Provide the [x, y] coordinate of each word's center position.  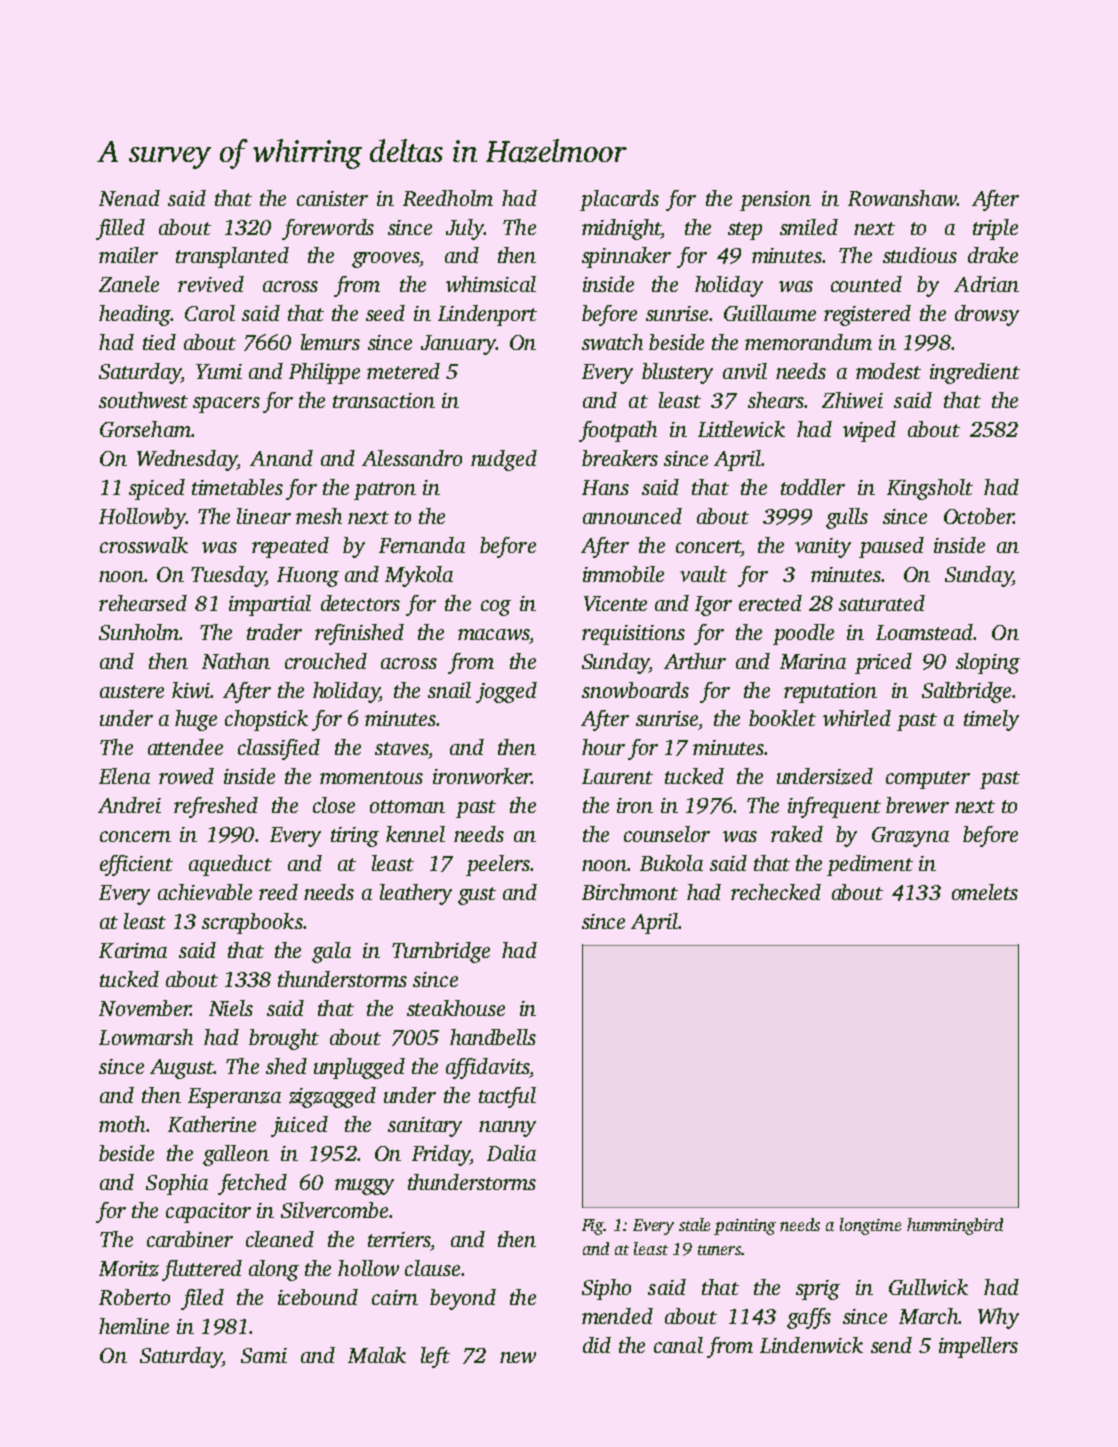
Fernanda [422, 545]
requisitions [633, 635]
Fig [593, 1227]
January [458, 345]
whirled [857, 718]
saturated [882, 603]
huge [196, 720]
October [979, 516]
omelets [985, 892]
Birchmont [630, 892]
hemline [134, 1326]
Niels [231, 1008]
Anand [281, 458]
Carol [210, 313]
